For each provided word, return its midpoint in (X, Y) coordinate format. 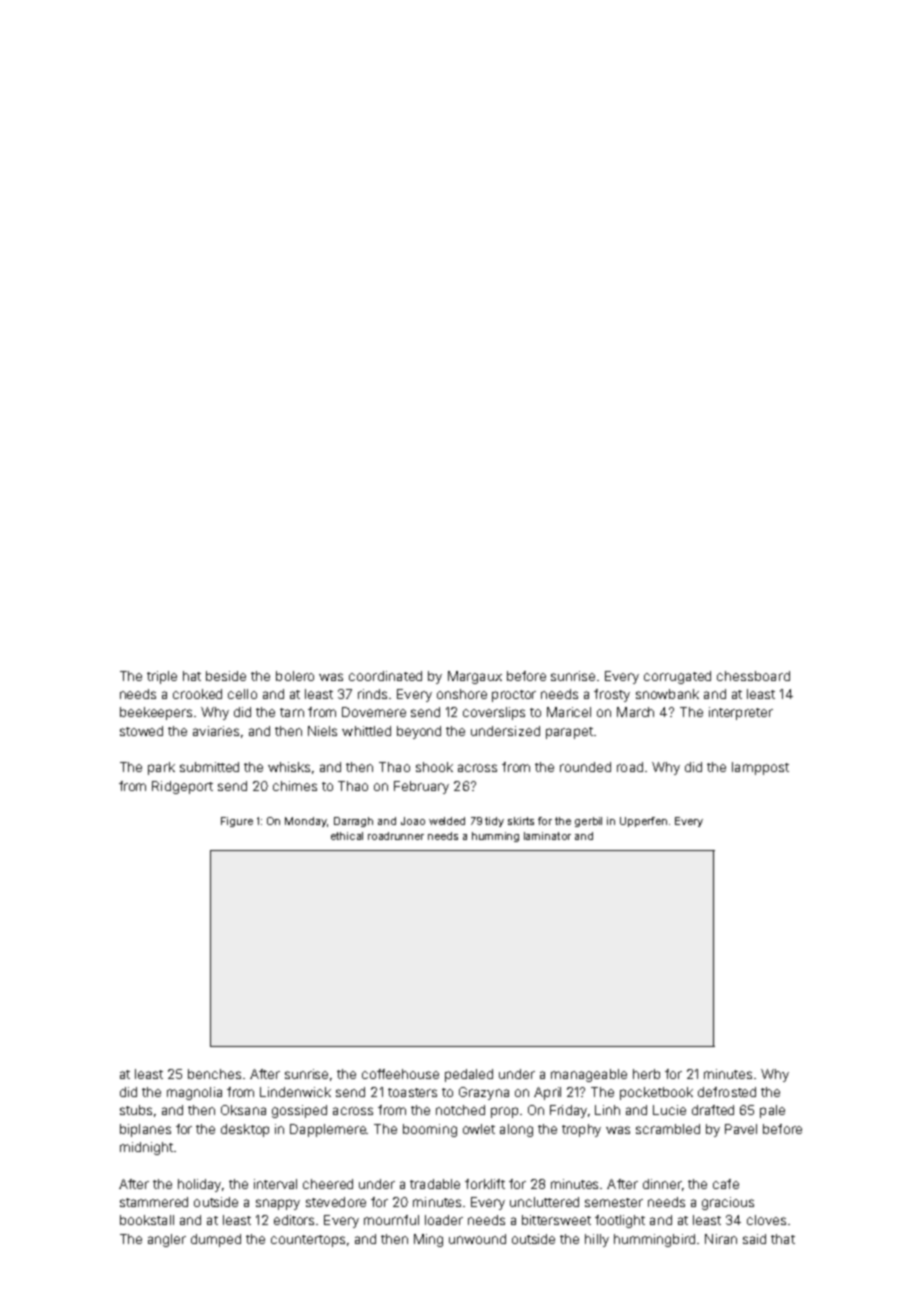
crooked (197, 694)
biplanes (145, 1130)
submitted (209, 767)
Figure (237, 822)
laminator (547, 836)
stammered (154, 1202)
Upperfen (643, 822)
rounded (585, 767)
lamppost (760, 768)
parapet (569, 733)
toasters (412, 1092)
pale (772, 1111)
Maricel (569, 712)
